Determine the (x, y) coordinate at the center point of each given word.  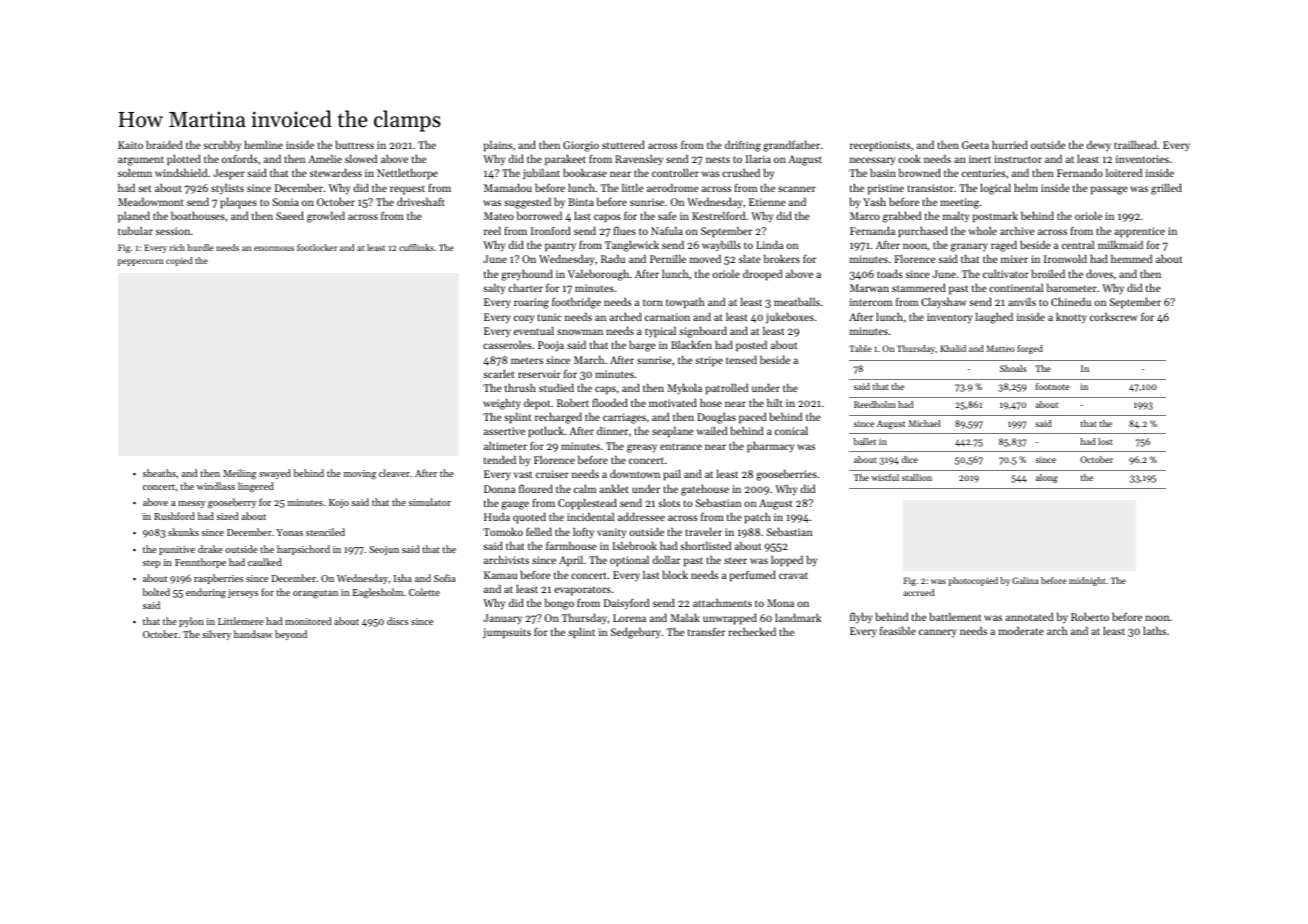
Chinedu (1071, 302)
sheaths (159, 473)
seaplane (673, 432)
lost (1105, 441)
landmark (798, 618)
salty (494, 289)
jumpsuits (507, 633)
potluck (546, 432)
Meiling (239, 474)
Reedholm (874, 404)
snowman (580, 332)
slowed (361, 159)
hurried (1010, 145)
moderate (1021, 631)
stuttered (623, 145)
